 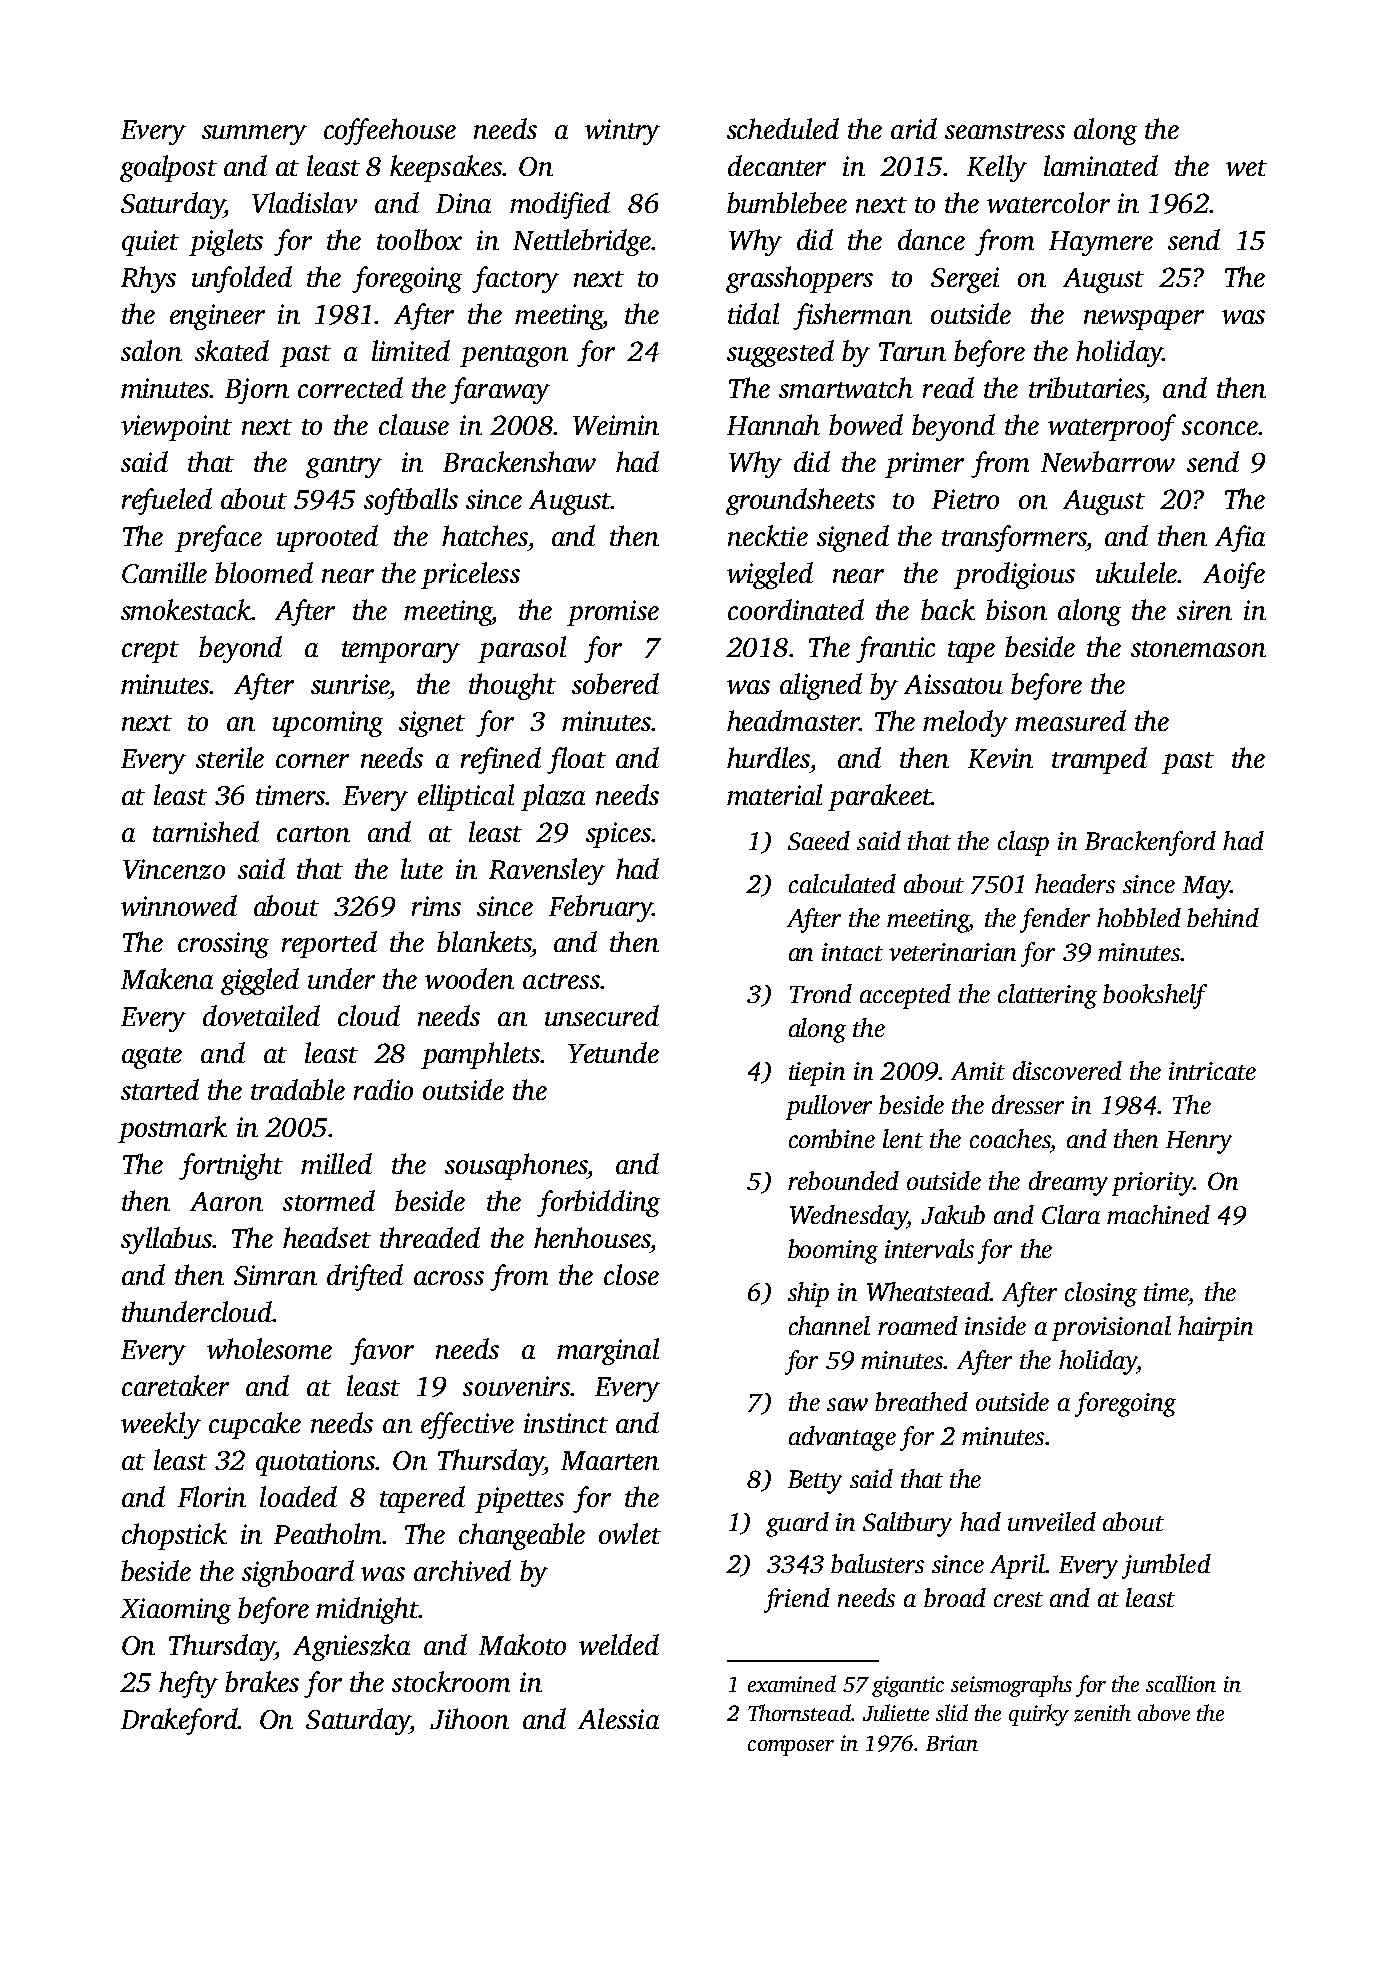 What do you see at coordinates (843, 1180) in the screenshot?
I see `rebounded` at bounding box center [843, 1180].
